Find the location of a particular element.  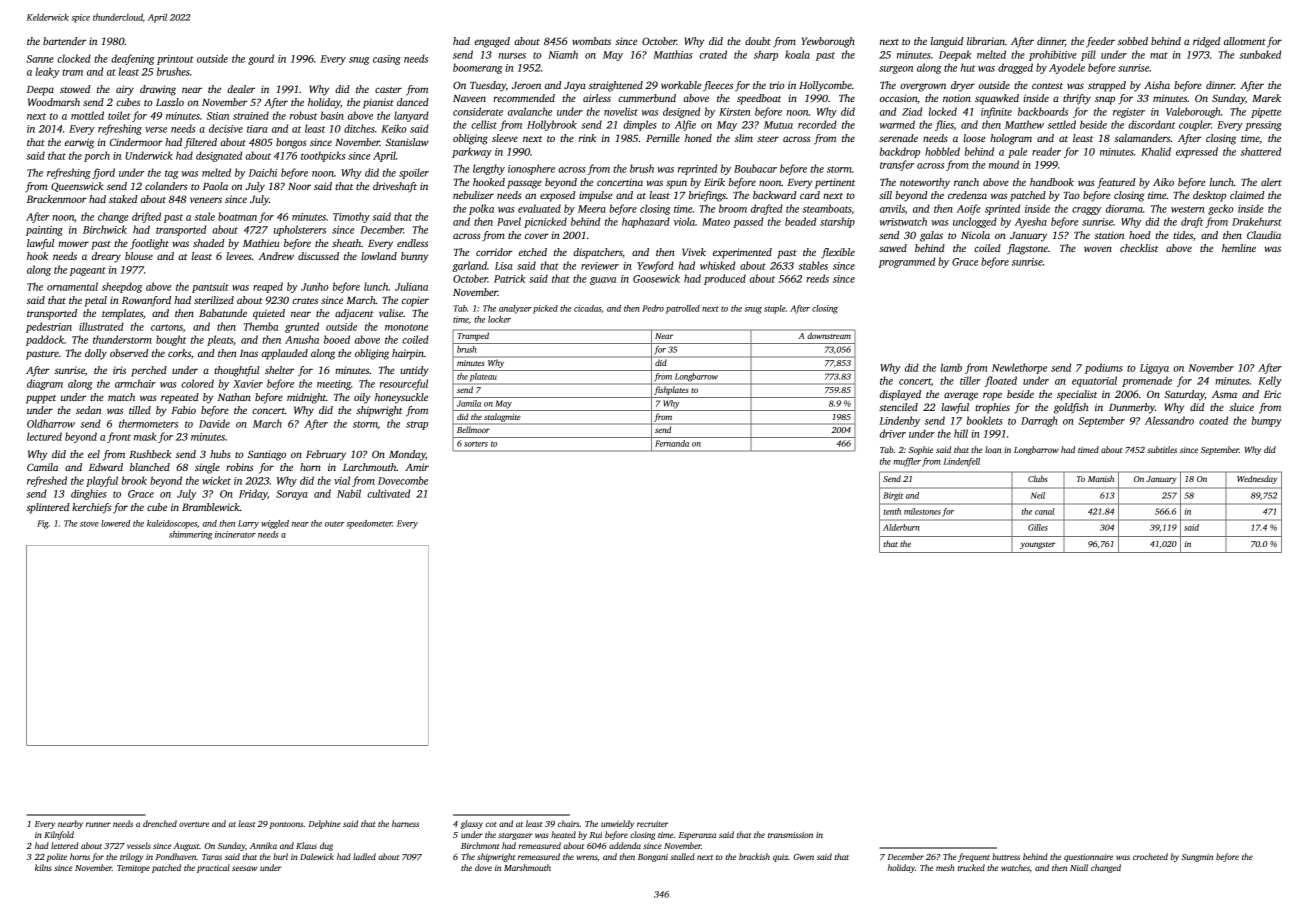

Bramblewick is located at coordinates (211, 507).
